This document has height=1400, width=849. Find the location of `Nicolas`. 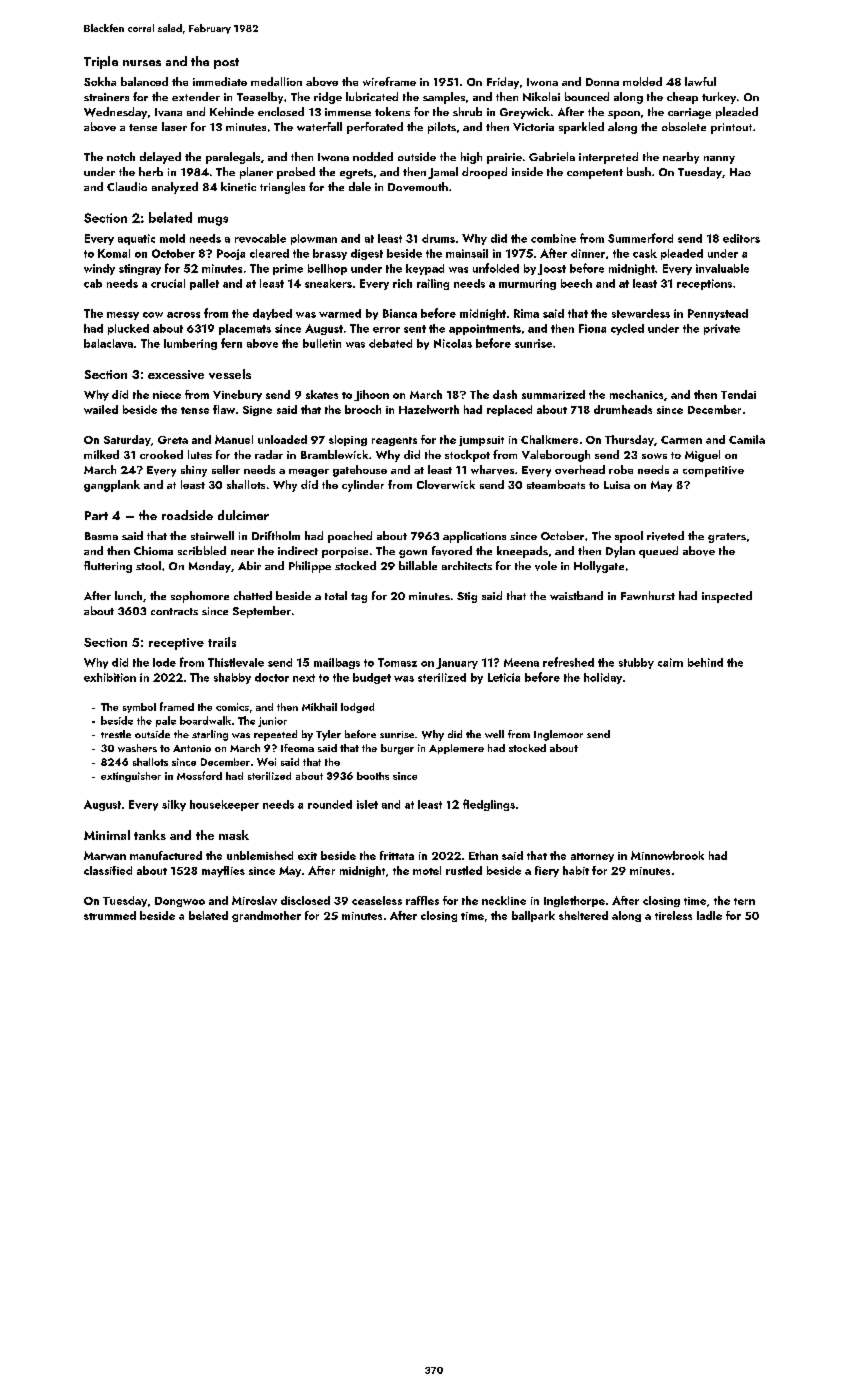

Nicolas is located at coordinates (453, 343).
